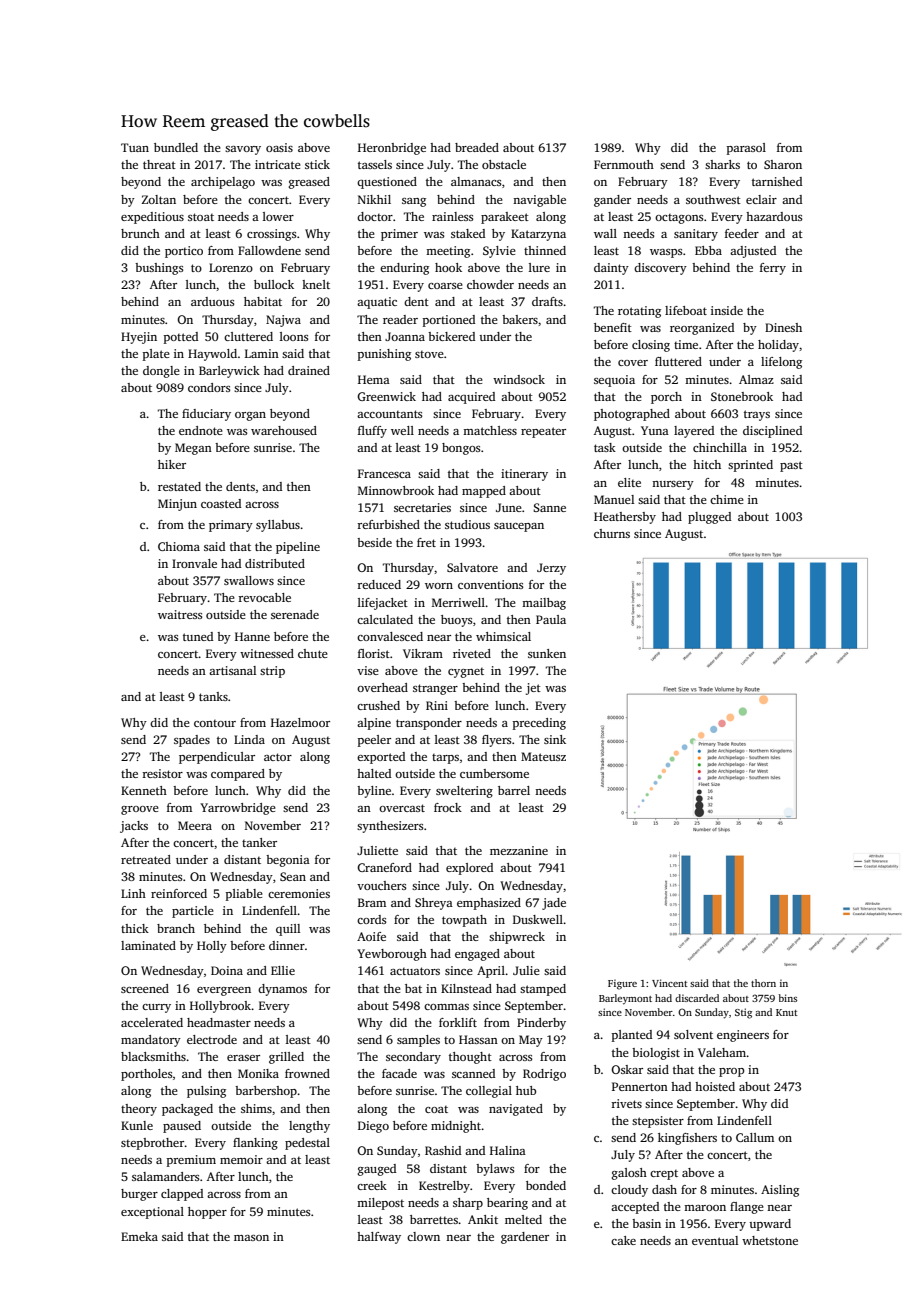 Image resolution: width=924 pixels, height=1308 pixels. I want to click on barrettes, so click(434, 1219).
